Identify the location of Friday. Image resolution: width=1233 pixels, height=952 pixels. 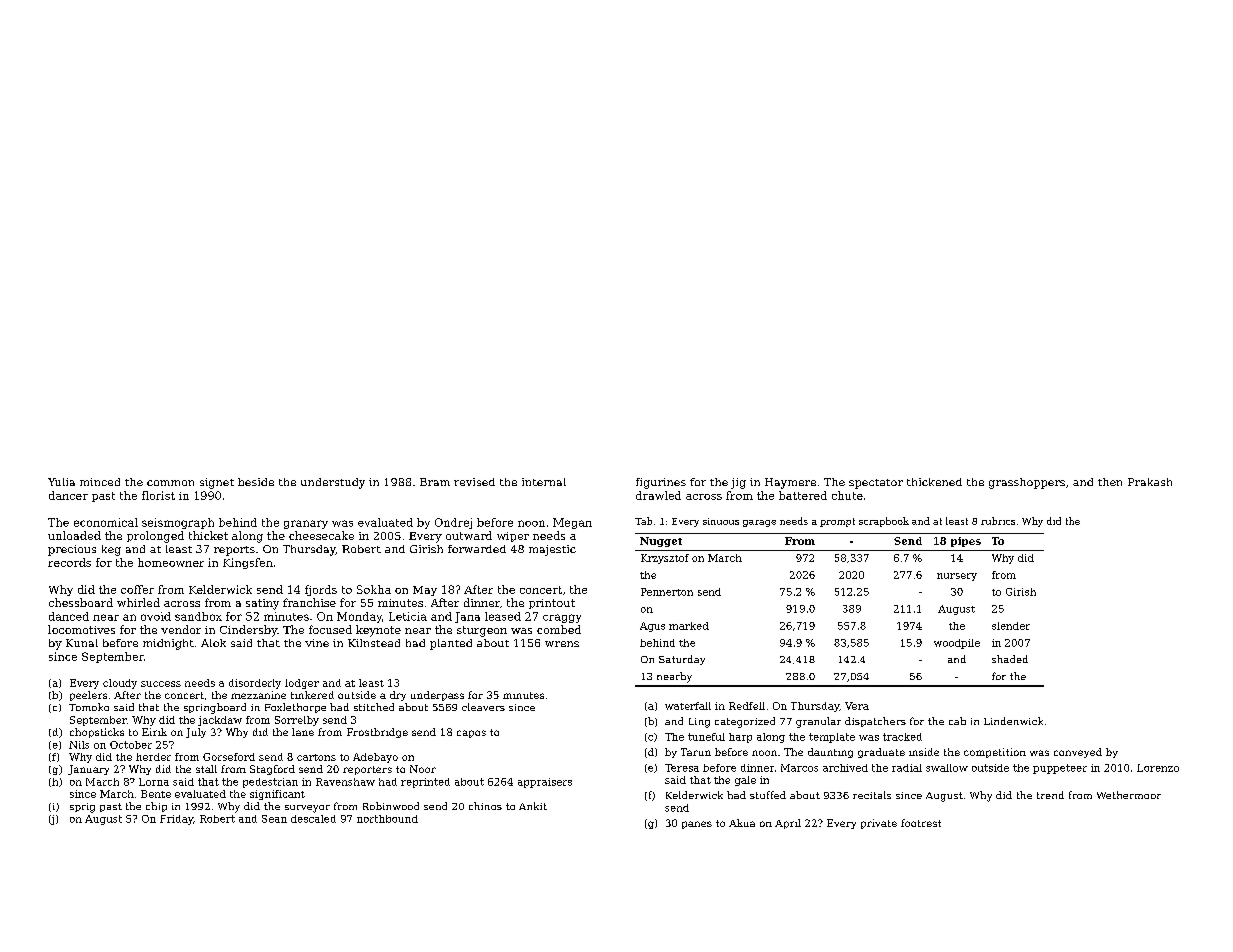
(176, 820).
